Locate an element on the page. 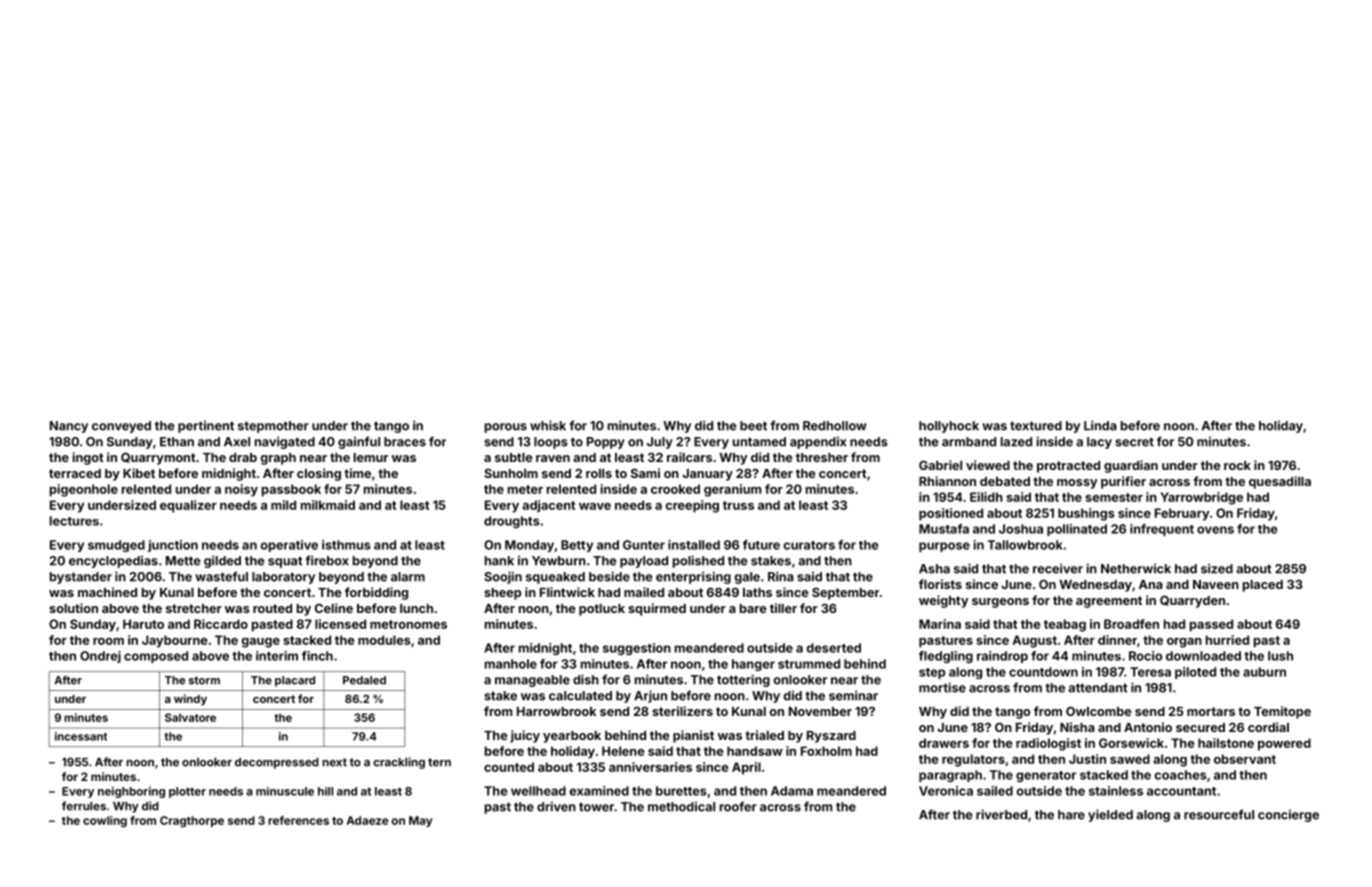 This page has width=1372, height=887. observant is located at coordinates (1245, 759).
